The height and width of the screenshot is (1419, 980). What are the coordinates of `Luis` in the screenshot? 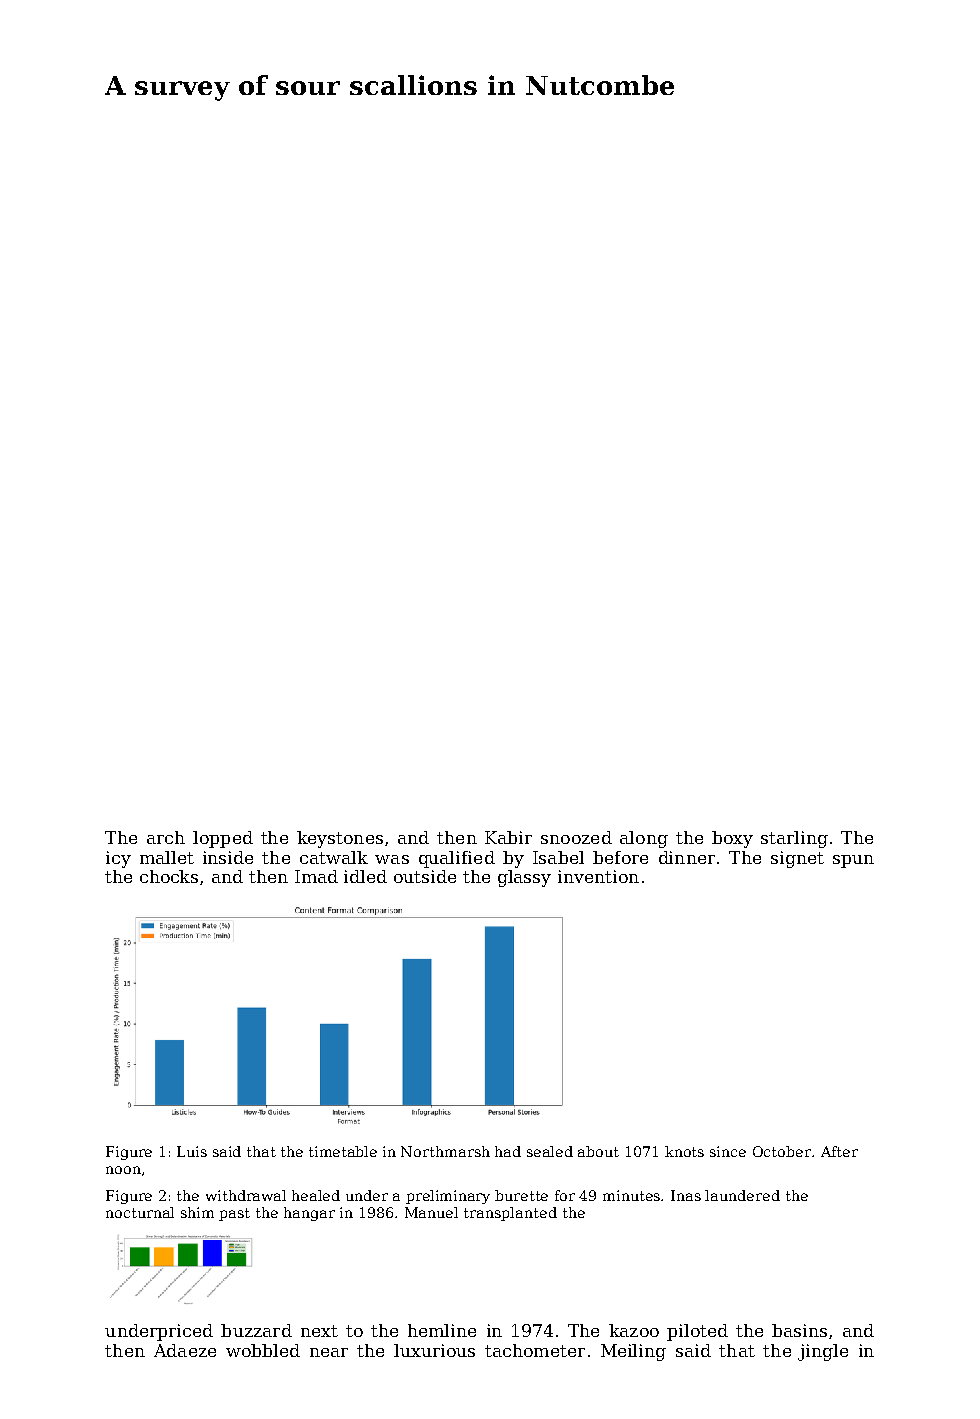 It's located at (192, 1151).
